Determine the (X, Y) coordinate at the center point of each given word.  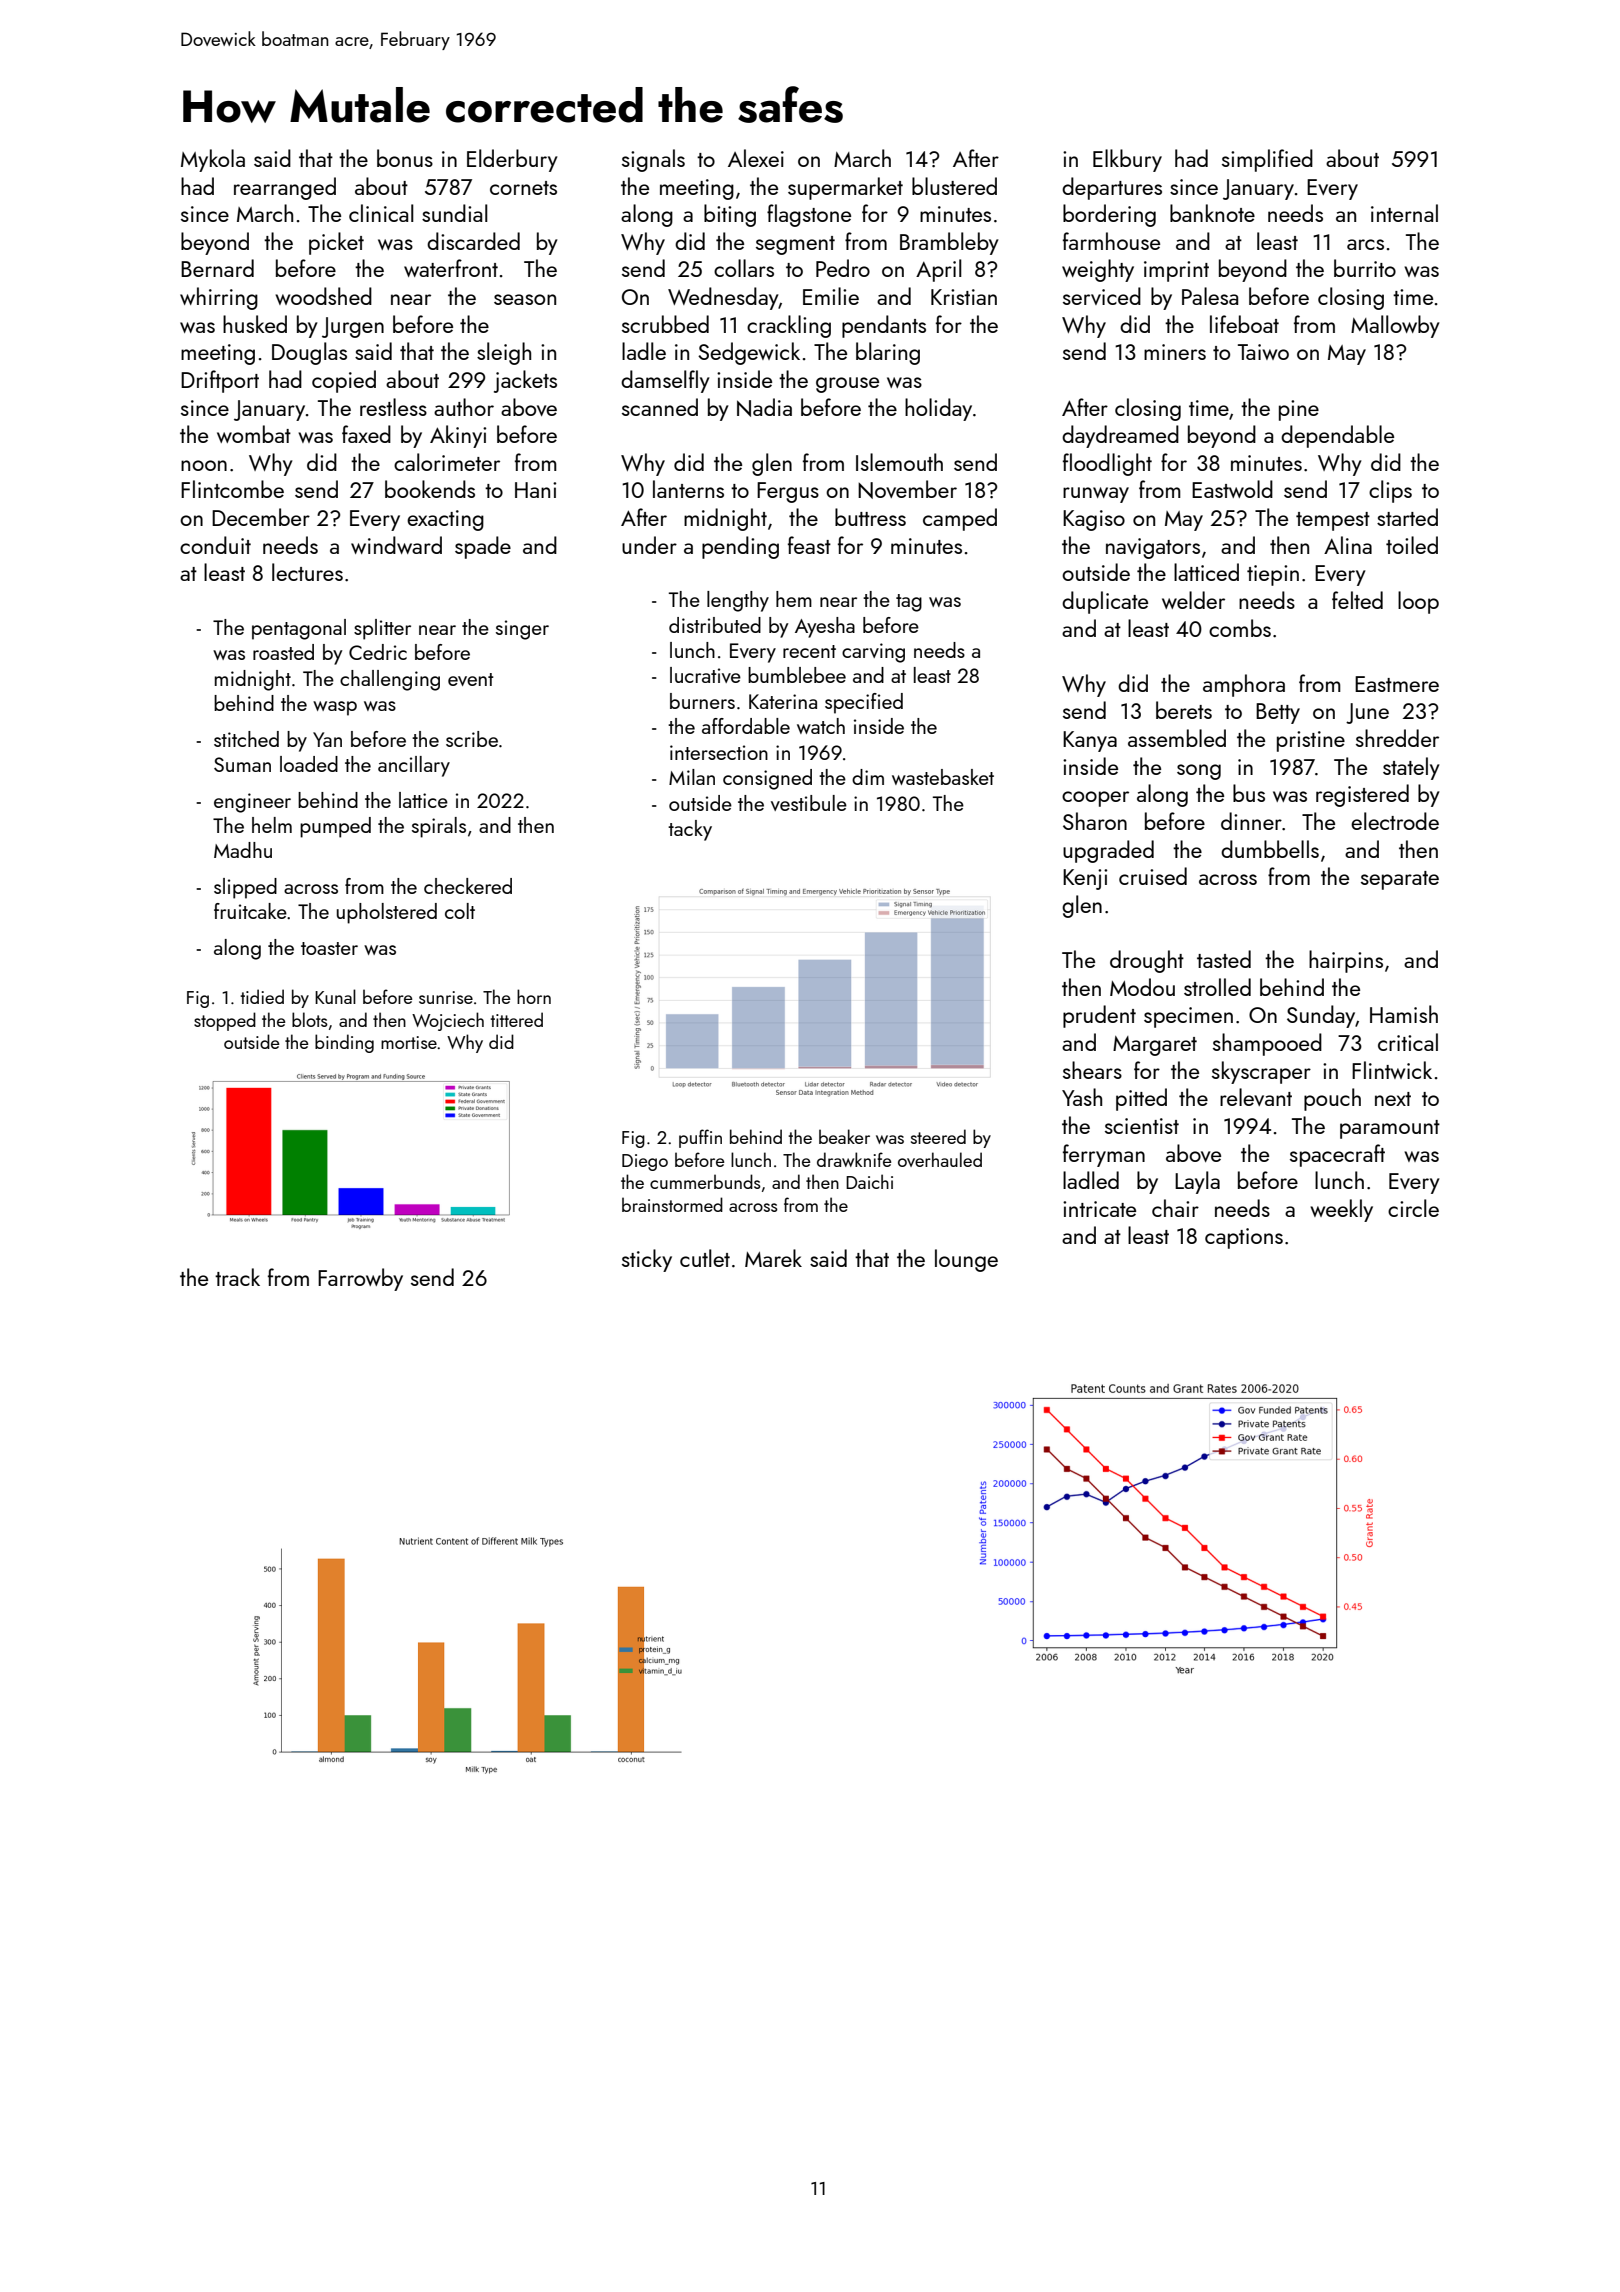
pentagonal (299, 629)
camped (960, 519)
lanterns (688, 489)
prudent (1099, 1016)
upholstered (387, 913)
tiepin (1273, 575)
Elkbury (1127, 160)
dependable (1337, 436)
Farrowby (360, 1279)
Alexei (756, 158)
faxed (366, 434)
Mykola (213, 160)
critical (1408, 1042)
